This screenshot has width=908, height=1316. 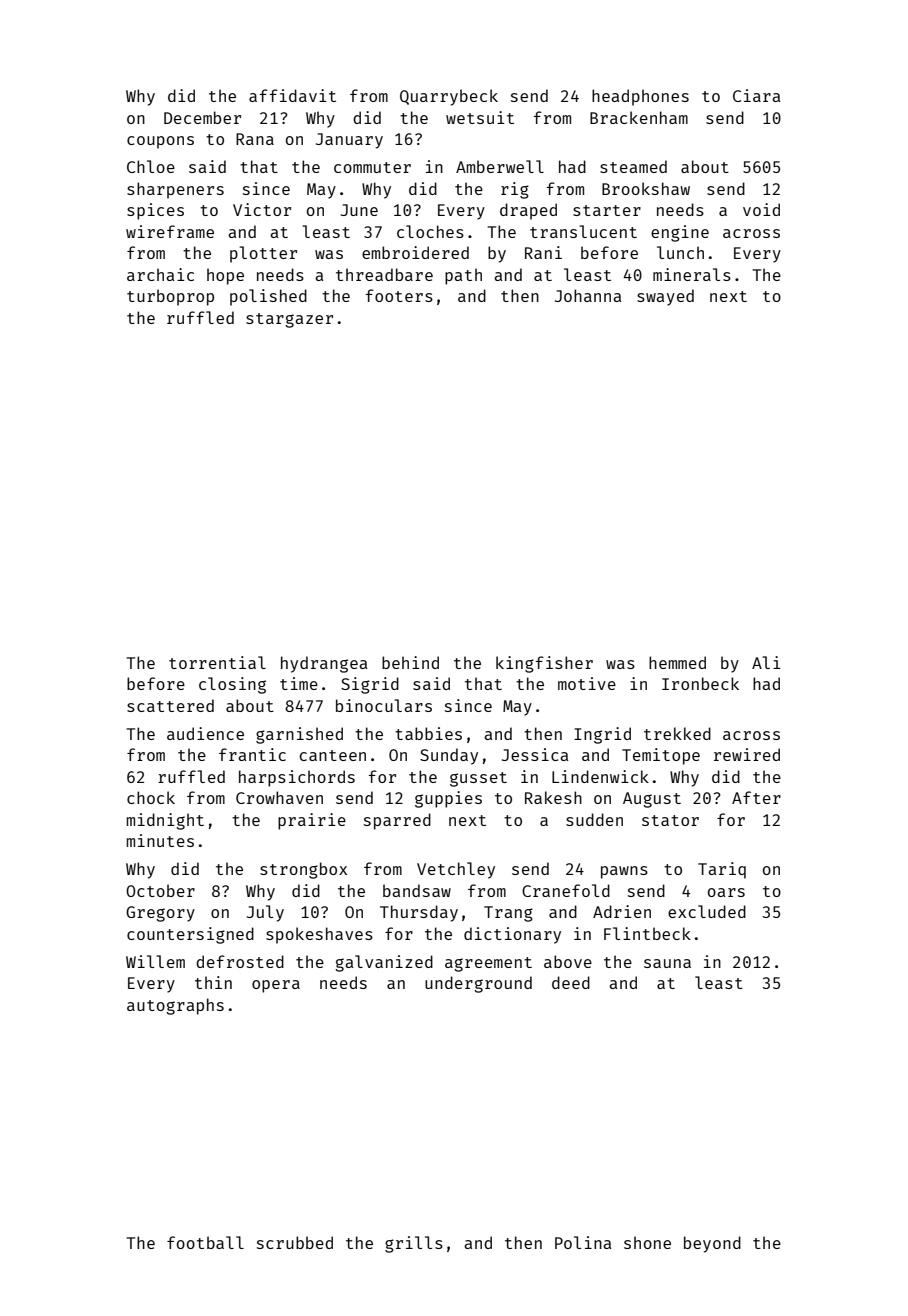 What do you see at coordinates (292, 95) in the screenshot?
I see `affidavit` at bounding box center [292, 95].
